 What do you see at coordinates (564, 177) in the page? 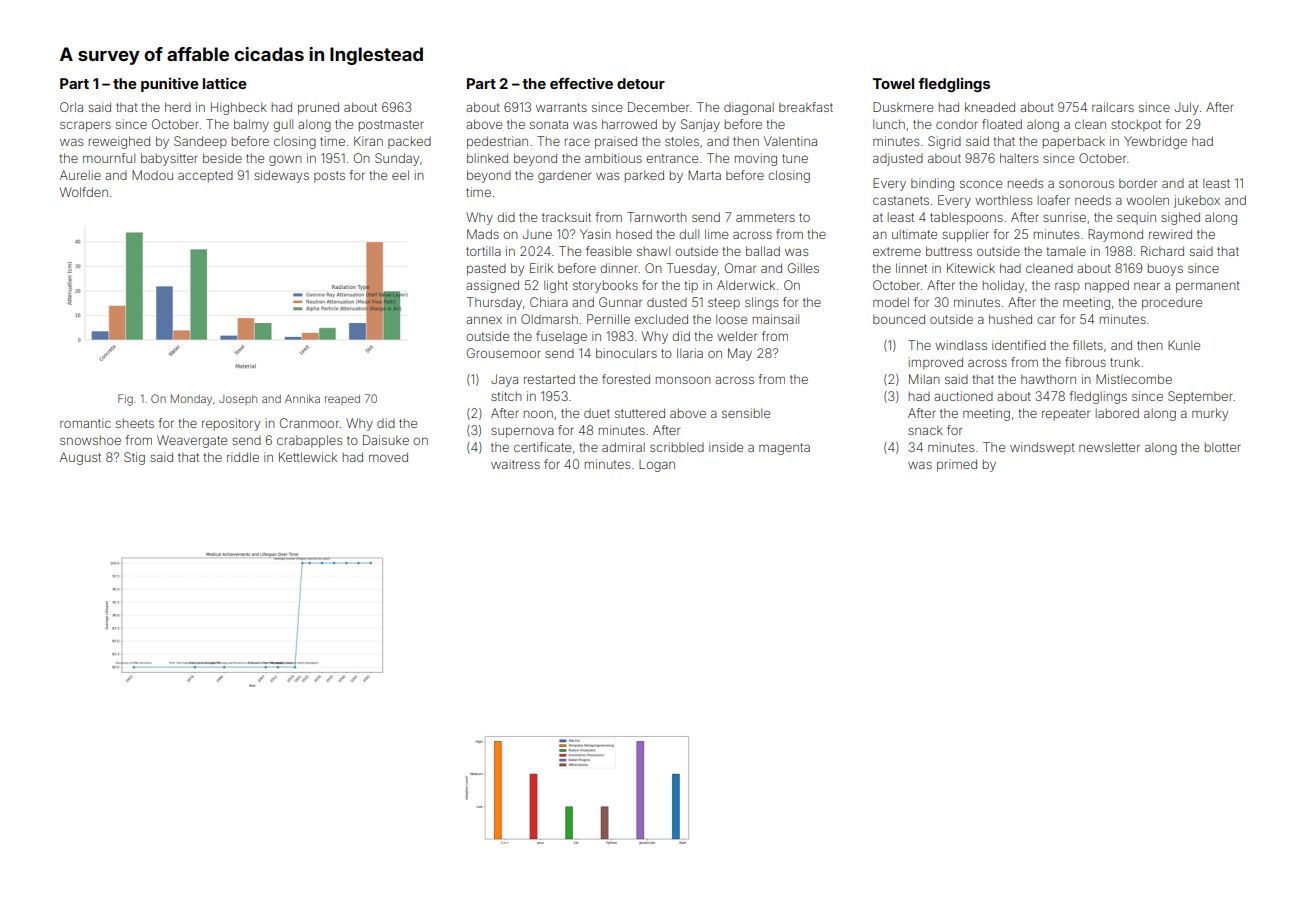
I see `gardener` at bounding box center [564, 177].
